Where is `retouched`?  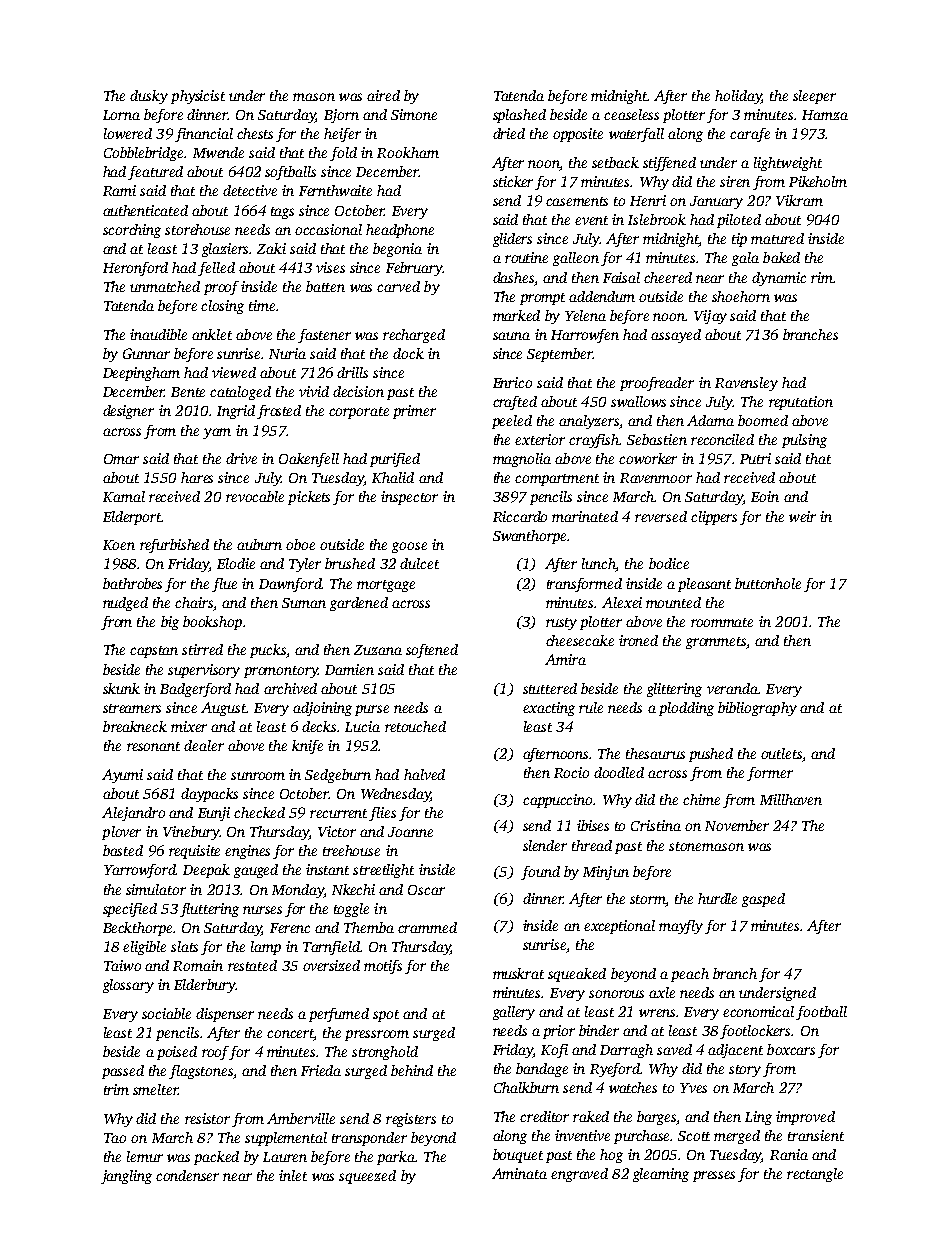 retouched is located at coordinates (415, 726).
